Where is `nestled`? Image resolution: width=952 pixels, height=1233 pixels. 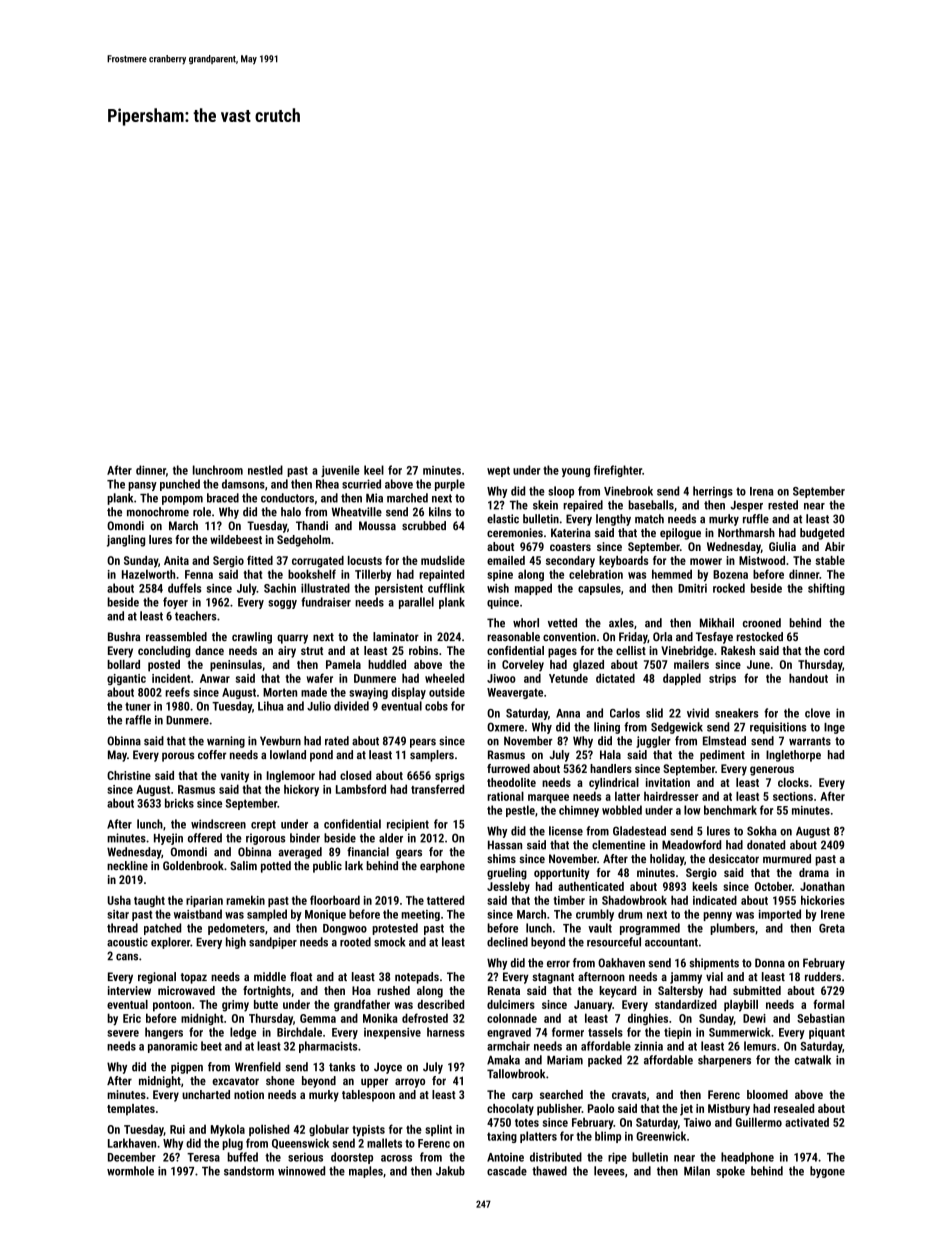 nestled is located at coordinates (265, 470).
